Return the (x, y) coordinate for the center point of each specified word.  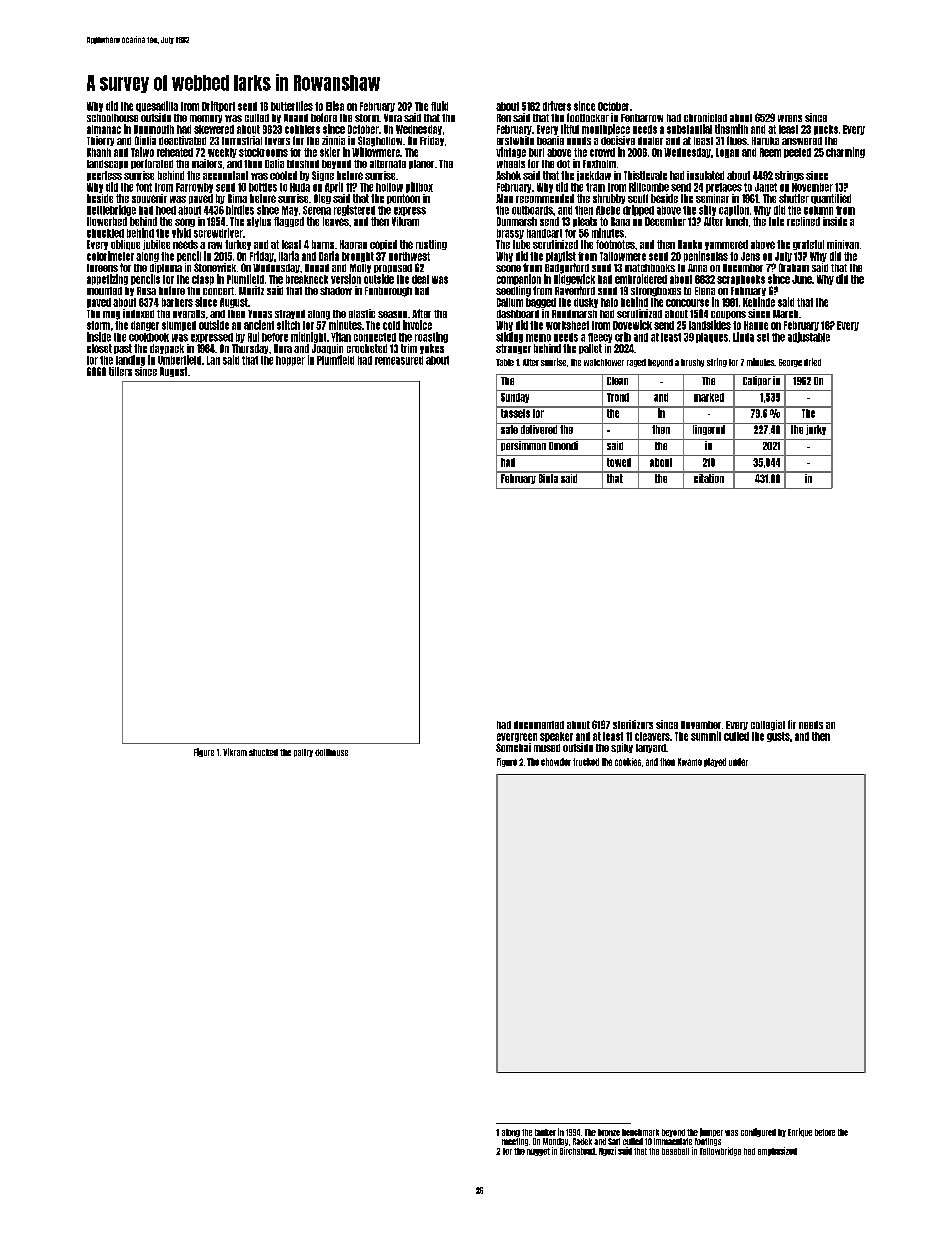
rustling (431, 245)
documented (539, 725)
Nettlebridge (111, 210)
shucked (263, 752)
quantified (831, 199)
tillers (120, 371)
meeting (515, 1142)
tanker (545, 1132)
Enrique (800, 1132)
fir (792, 724)
